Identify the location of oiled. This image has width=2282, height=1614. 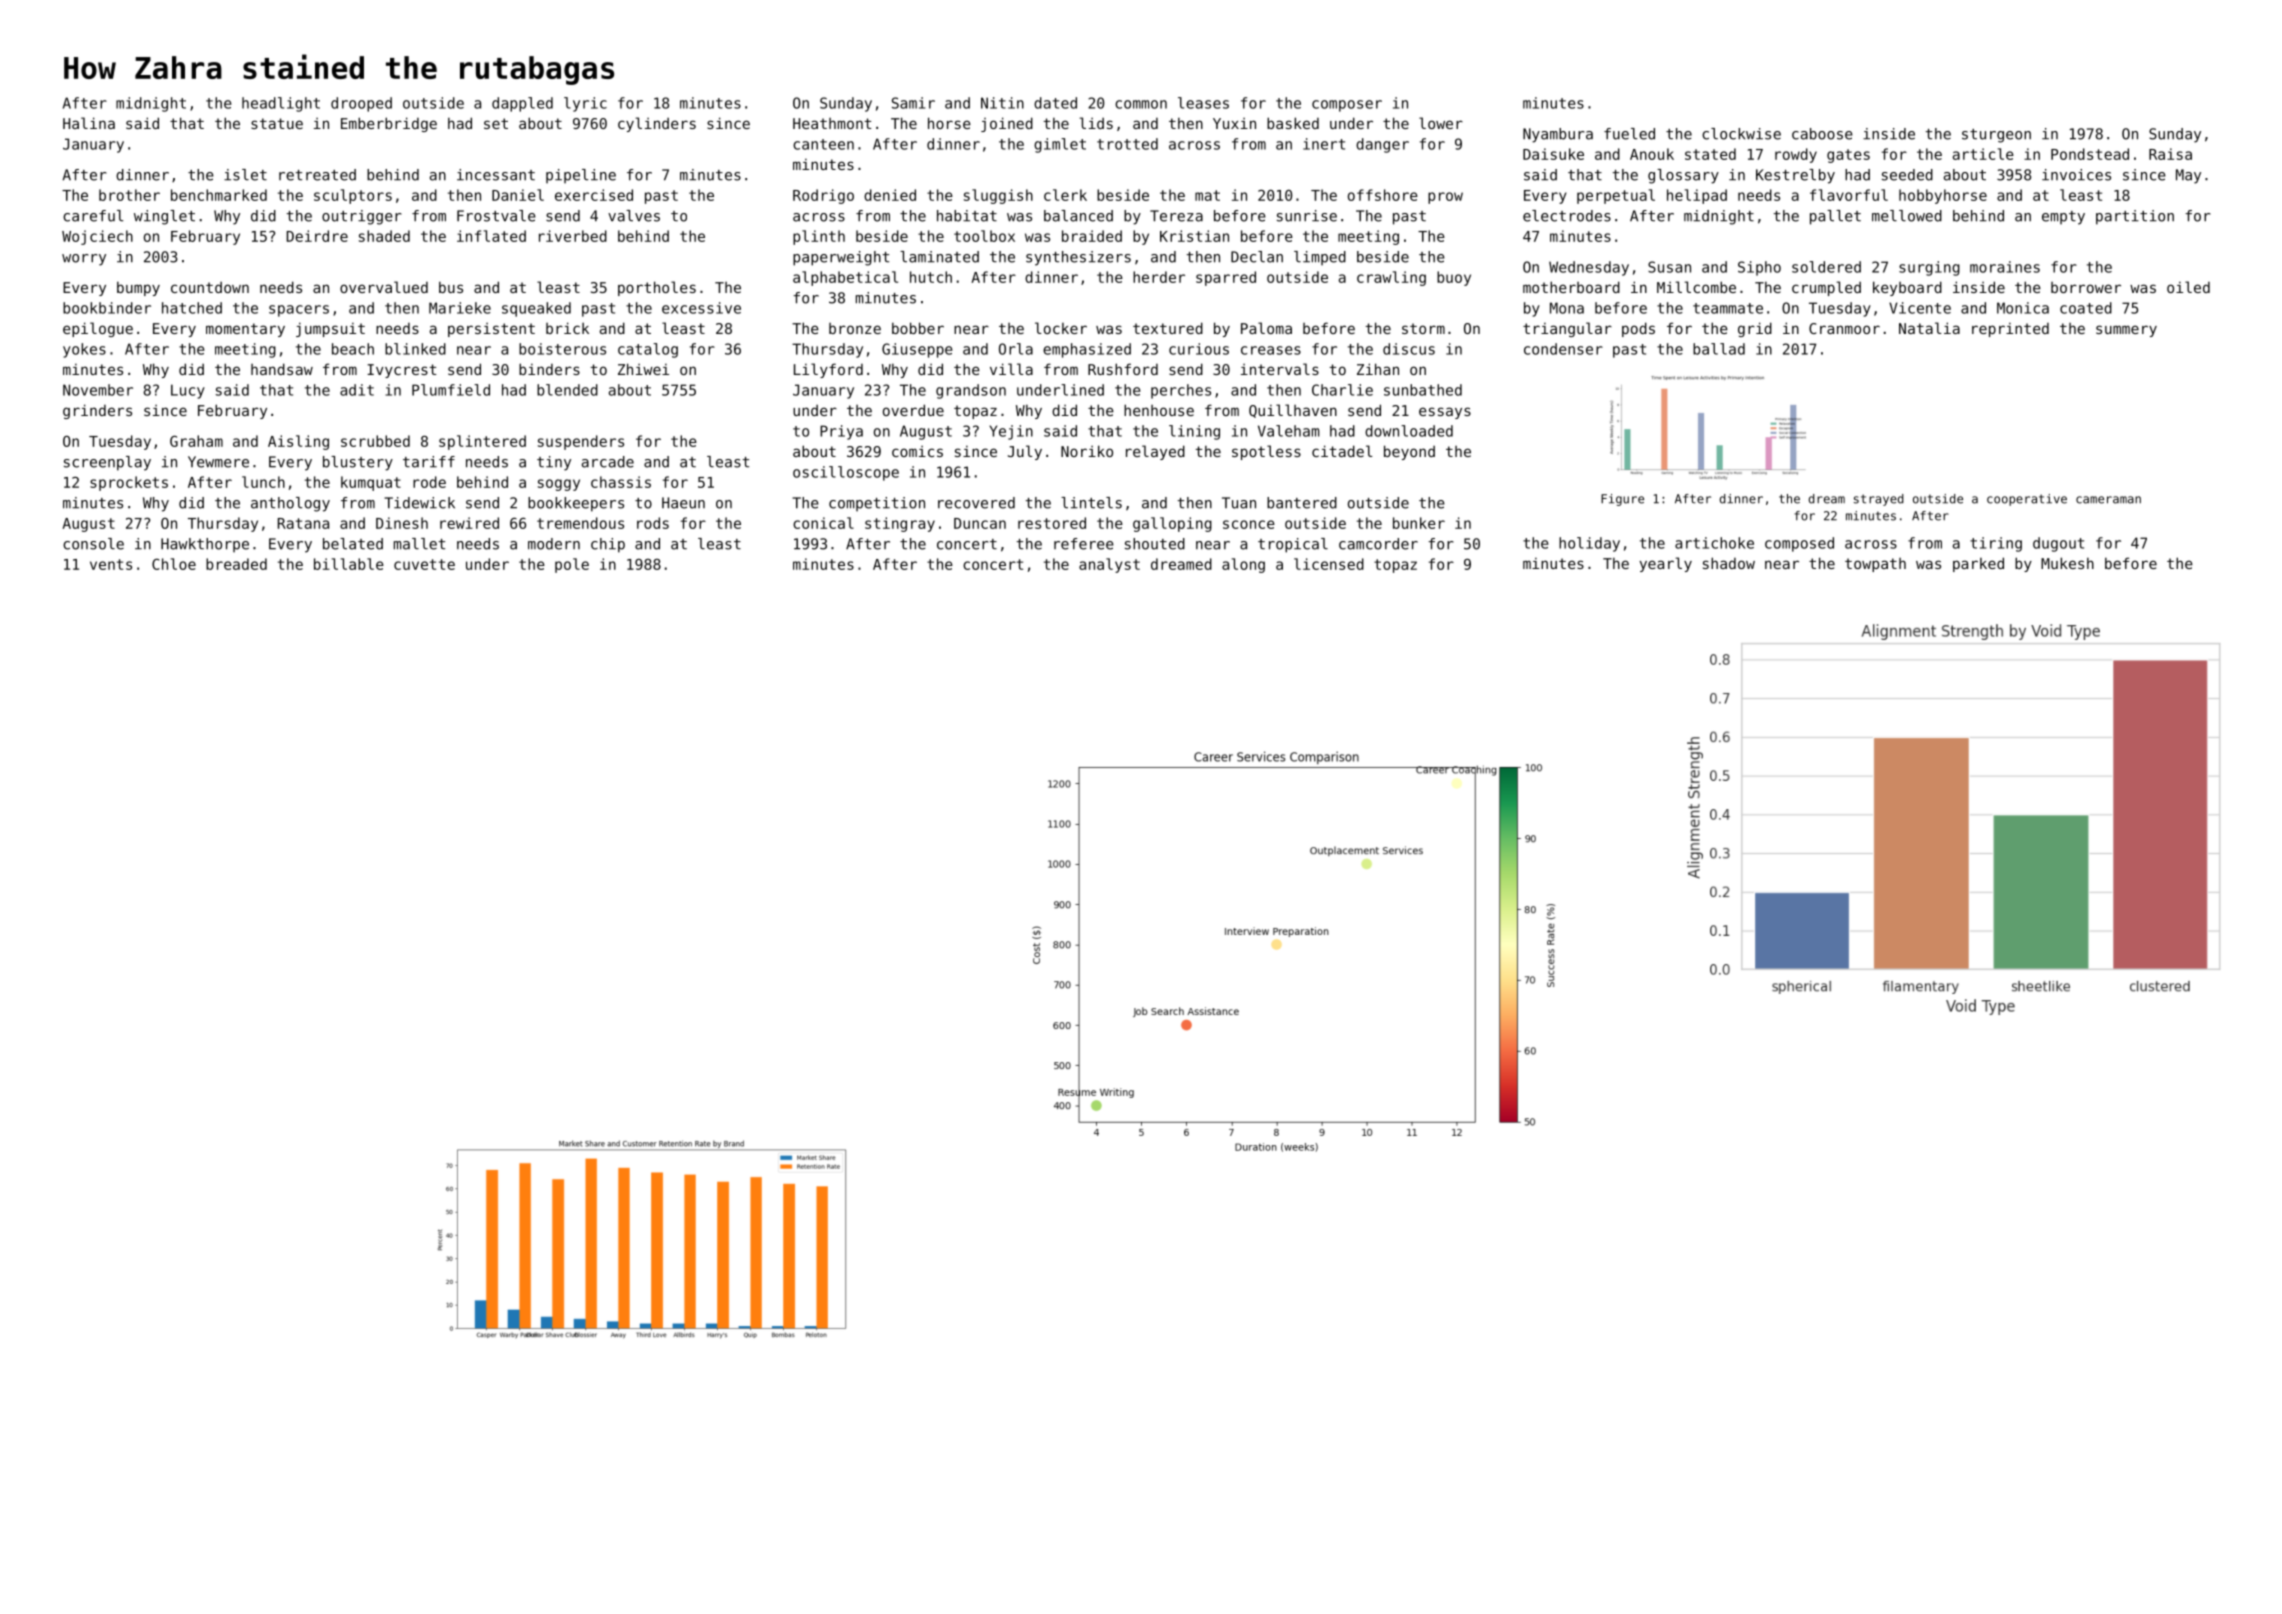
(2188, 287).
